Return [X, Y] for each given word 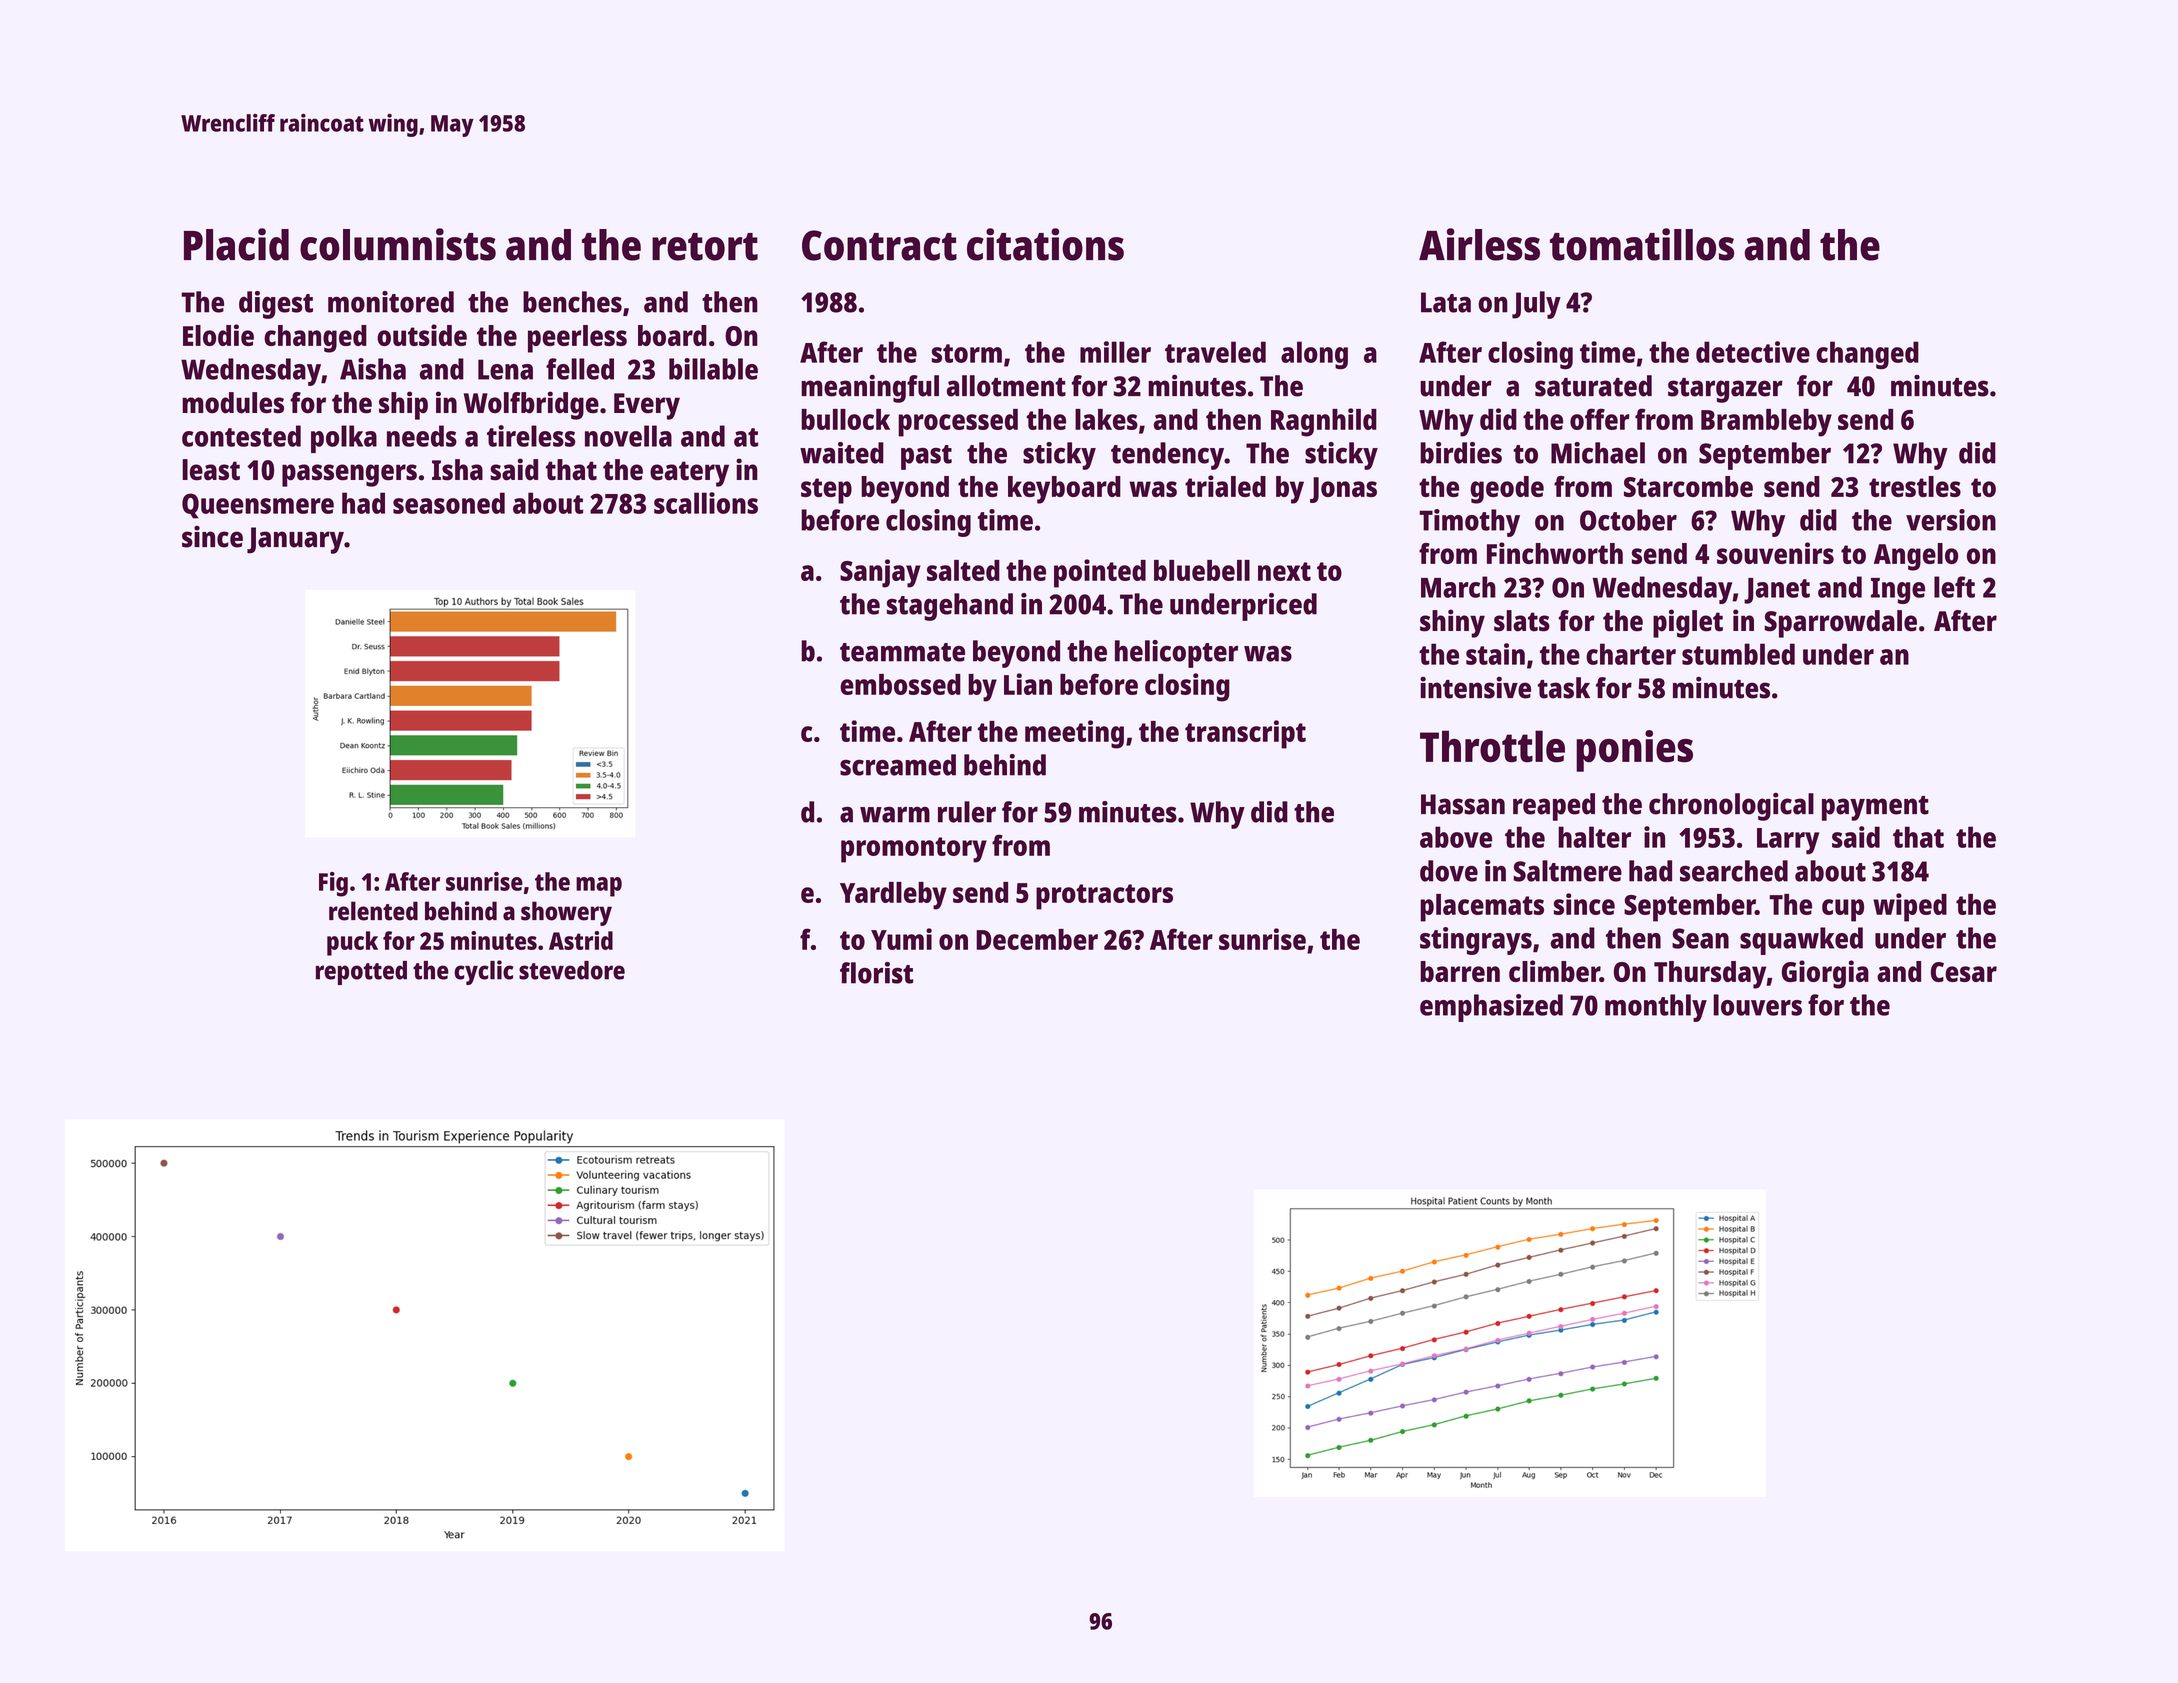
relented [373, 911]
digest [276, 305]
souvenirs [1775, 553]
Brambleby [1766, 423]
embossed [900, 684]
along [1314, 355]
